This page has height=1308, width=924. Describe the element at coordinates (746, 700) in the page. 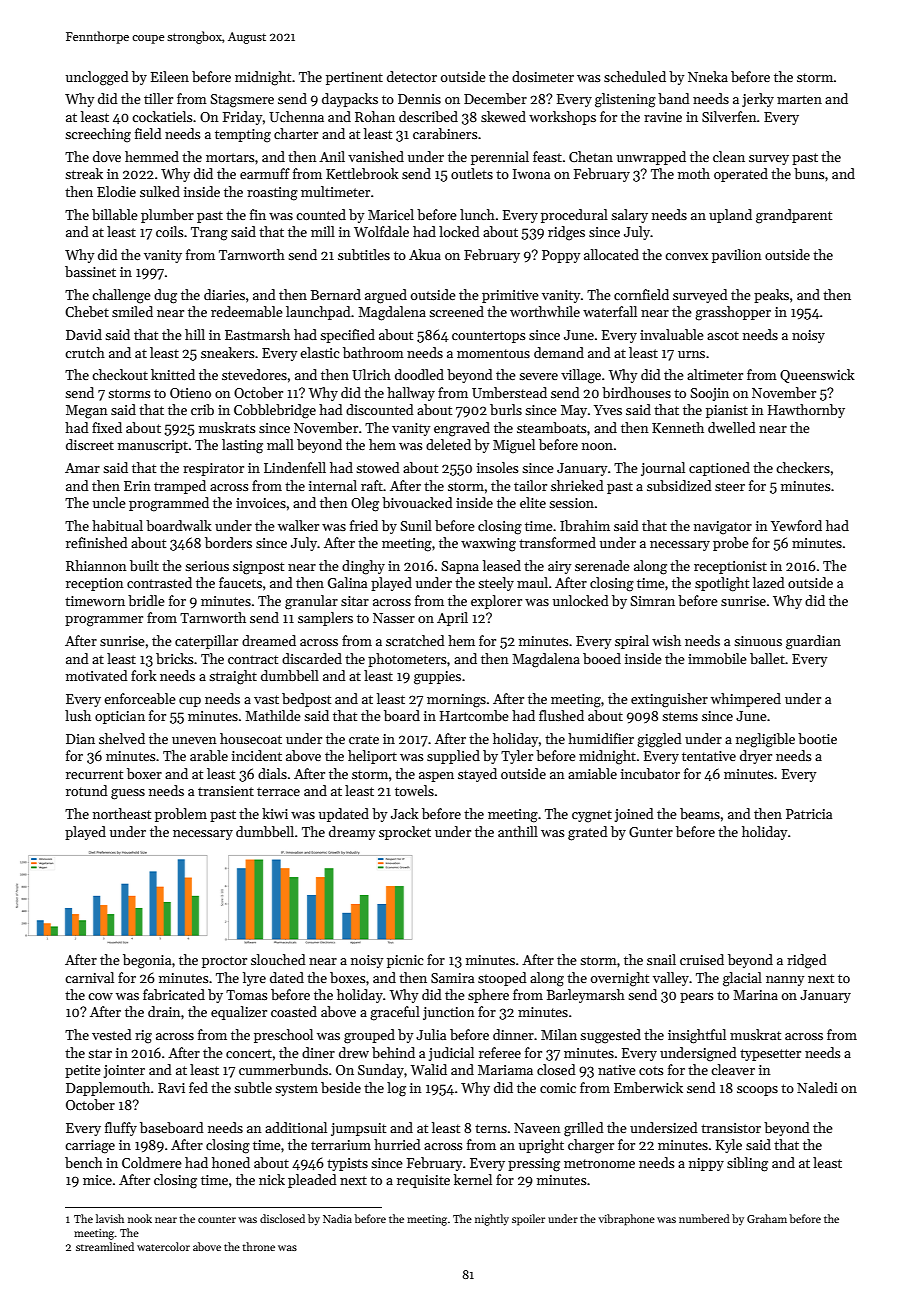

I see `whimpered` at that location.
